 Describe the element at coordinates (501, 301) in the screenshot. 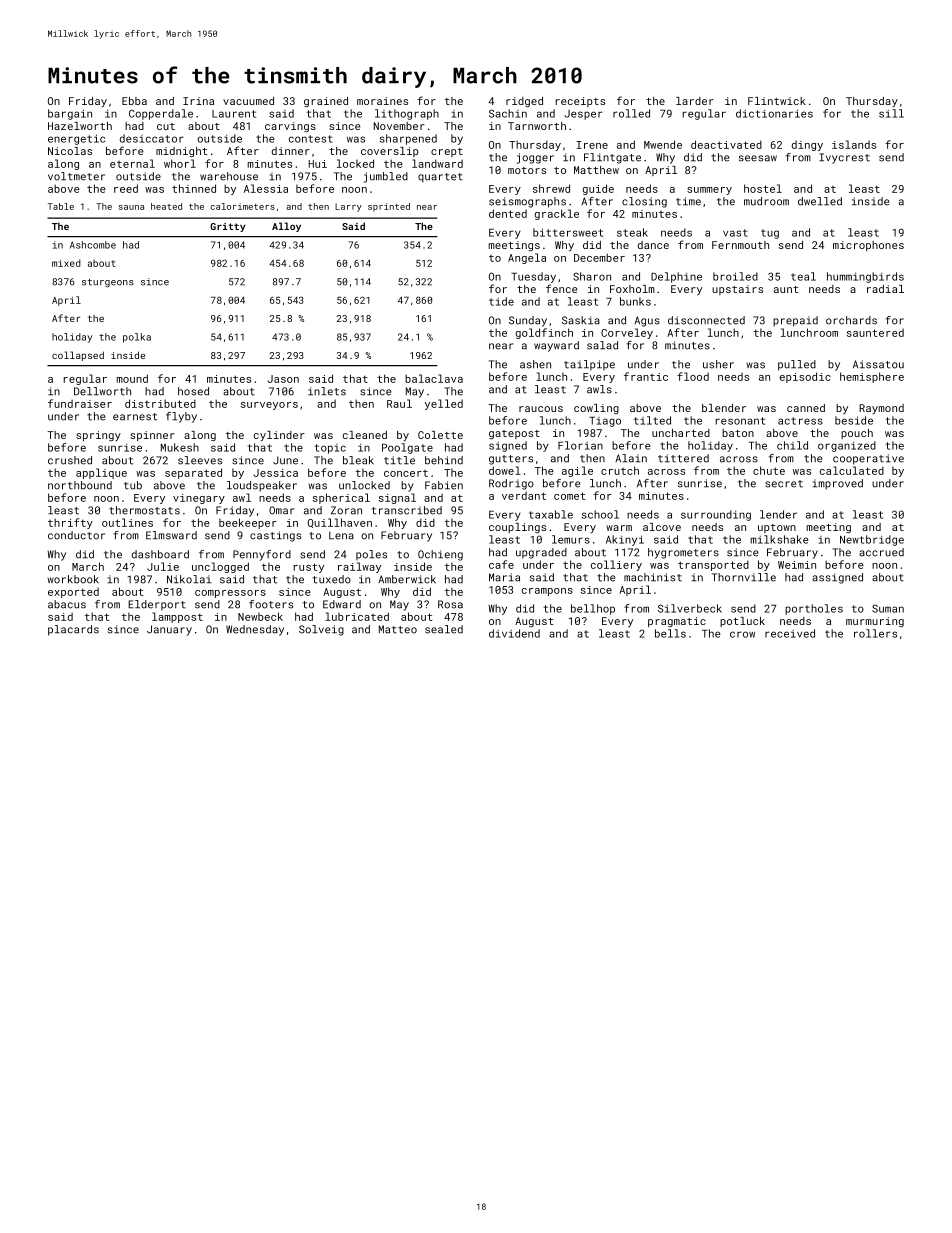

I see `tide` at that location.
